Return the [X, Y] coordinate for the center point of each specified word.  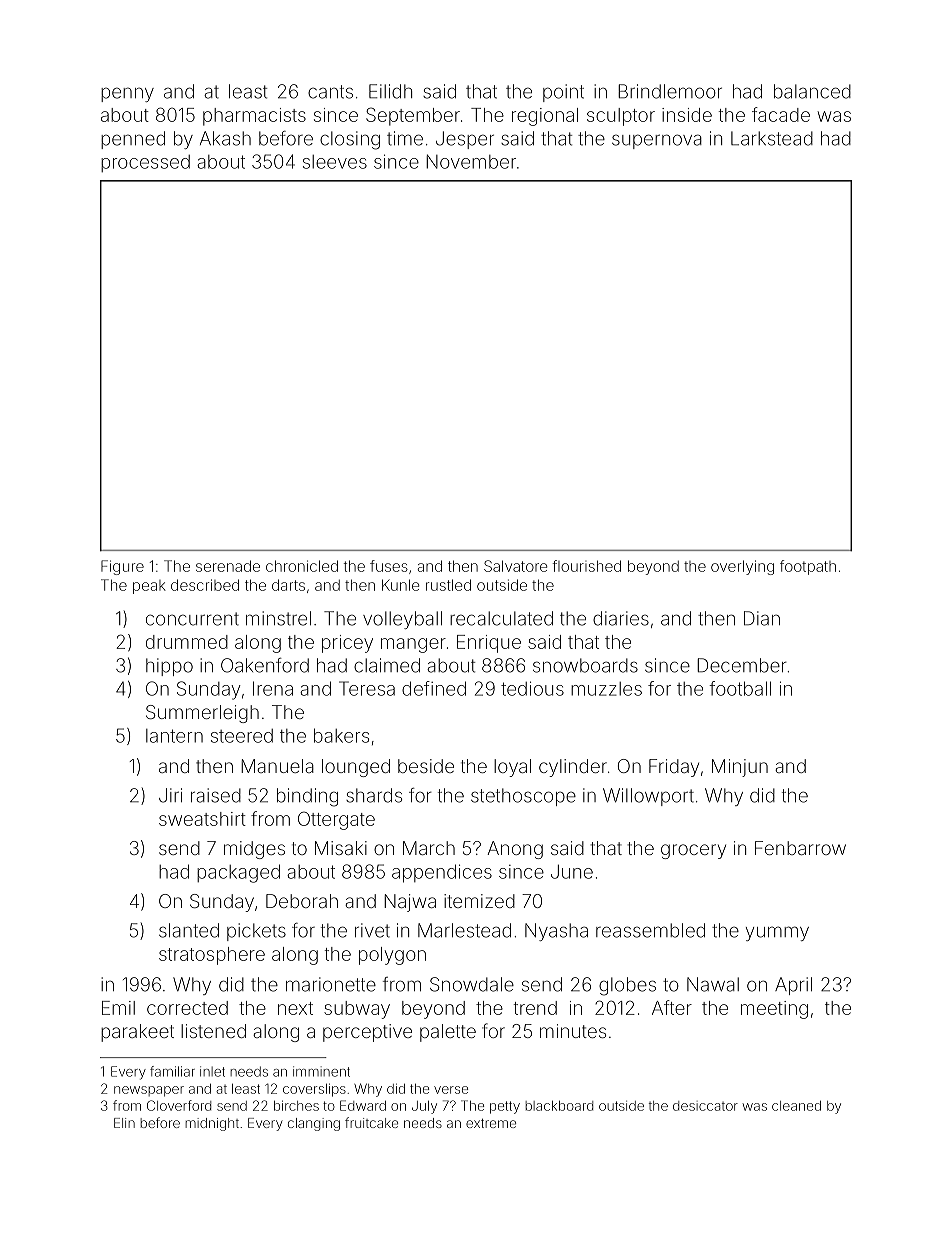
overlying [742, 567]
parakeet [137, 1033]
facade [781, 114]
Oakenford [265, 665]
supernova [657, 141]
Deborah [302, 901]
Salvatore [515, 566]
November [471, 161]
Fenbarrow [800, 848]
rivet [372, 930]
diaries [621, 618]
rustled [448, 585]
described [205, 585]
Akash [225, 138]
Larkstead [772, 138]
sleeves [335, 162]
